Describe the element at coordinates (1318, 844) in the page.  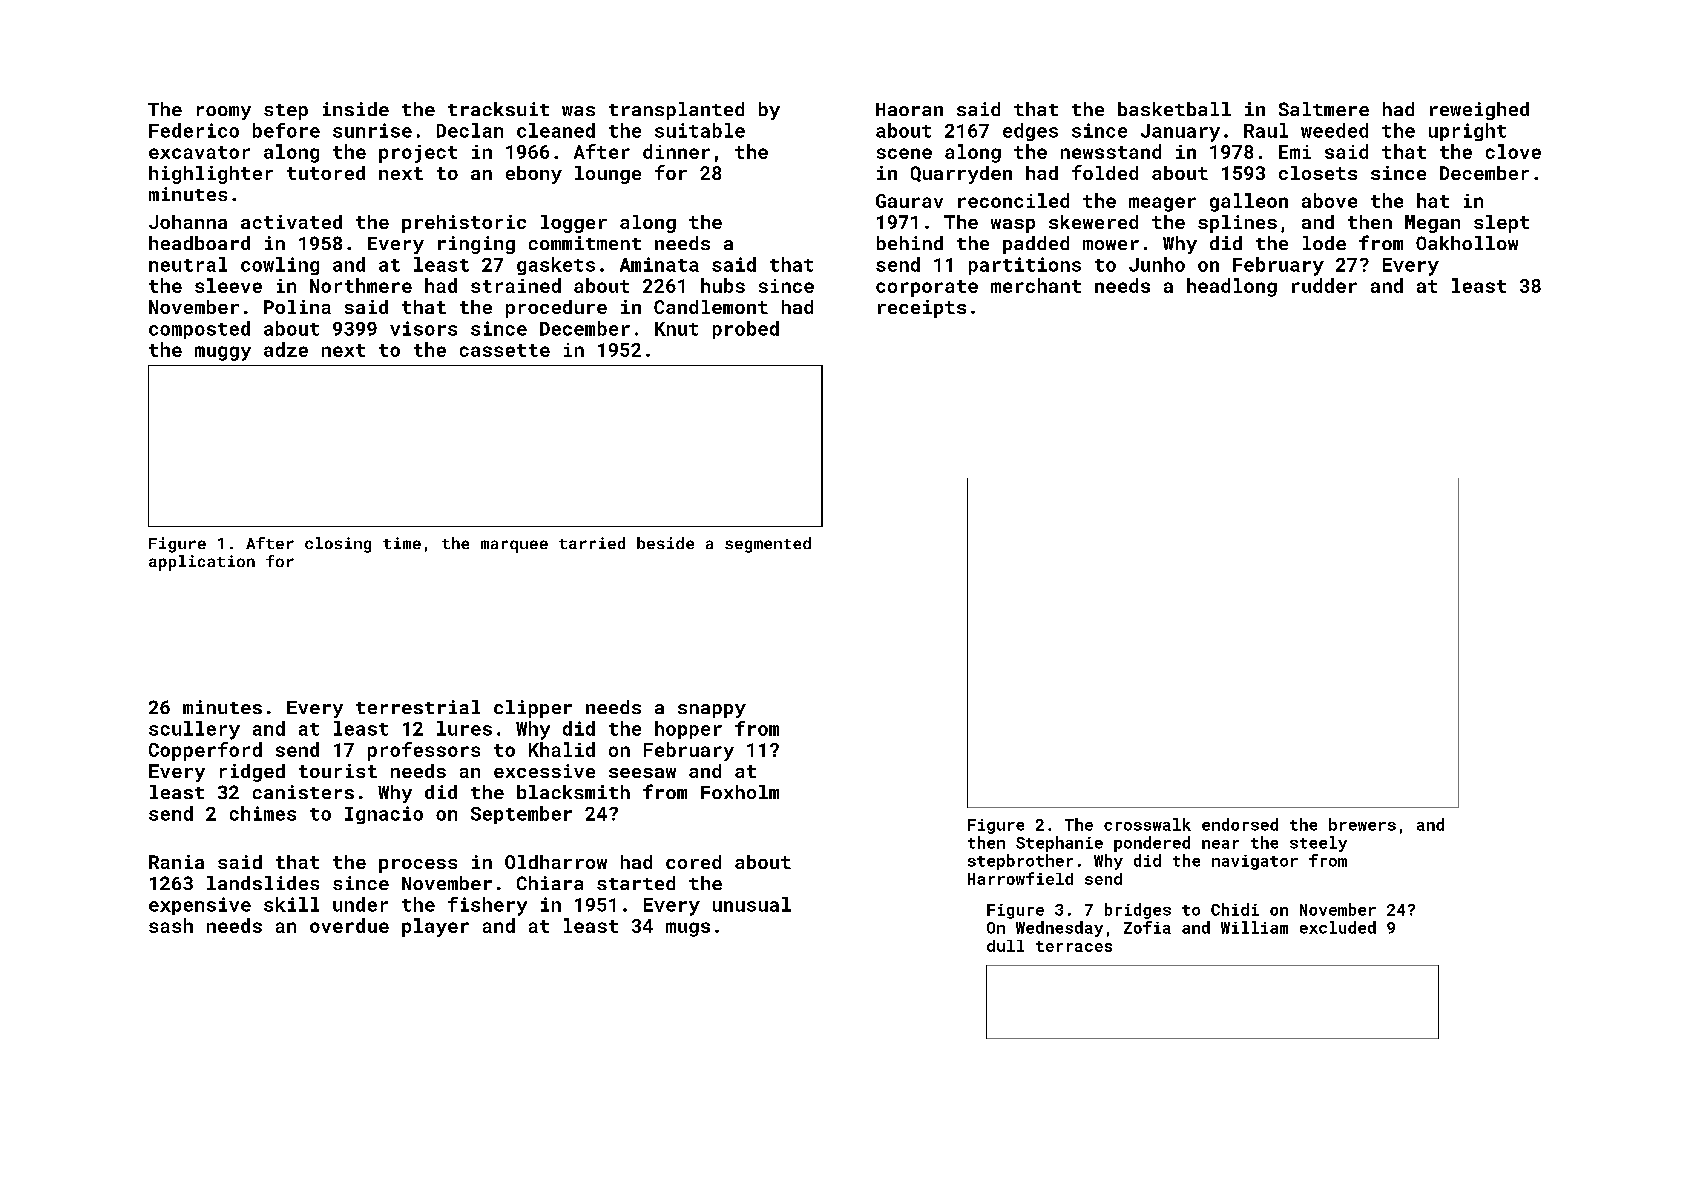
I see `steely` at that location.
